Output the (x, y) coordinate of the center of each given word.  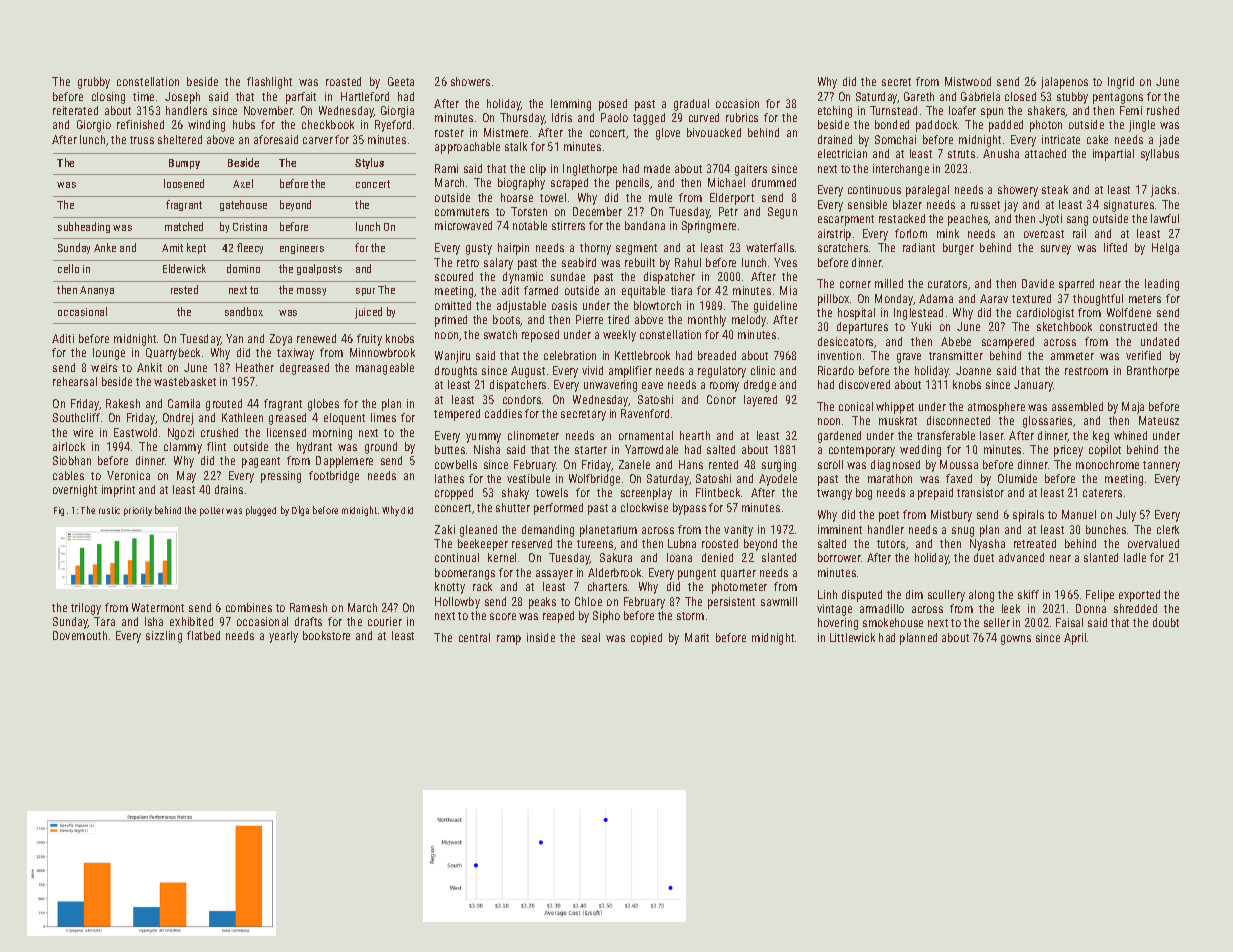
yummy (483, 438)
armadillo (882, 608)
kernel (502, 557)
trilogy (86, 609)
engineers (302, 249)
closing (108, 98)
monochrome (1107, 464)
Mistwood (968, 81)
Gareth (919, 96)
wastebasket (185, 381)
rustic (109, 510)
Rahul (688, 262)
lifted (1115, 247)
